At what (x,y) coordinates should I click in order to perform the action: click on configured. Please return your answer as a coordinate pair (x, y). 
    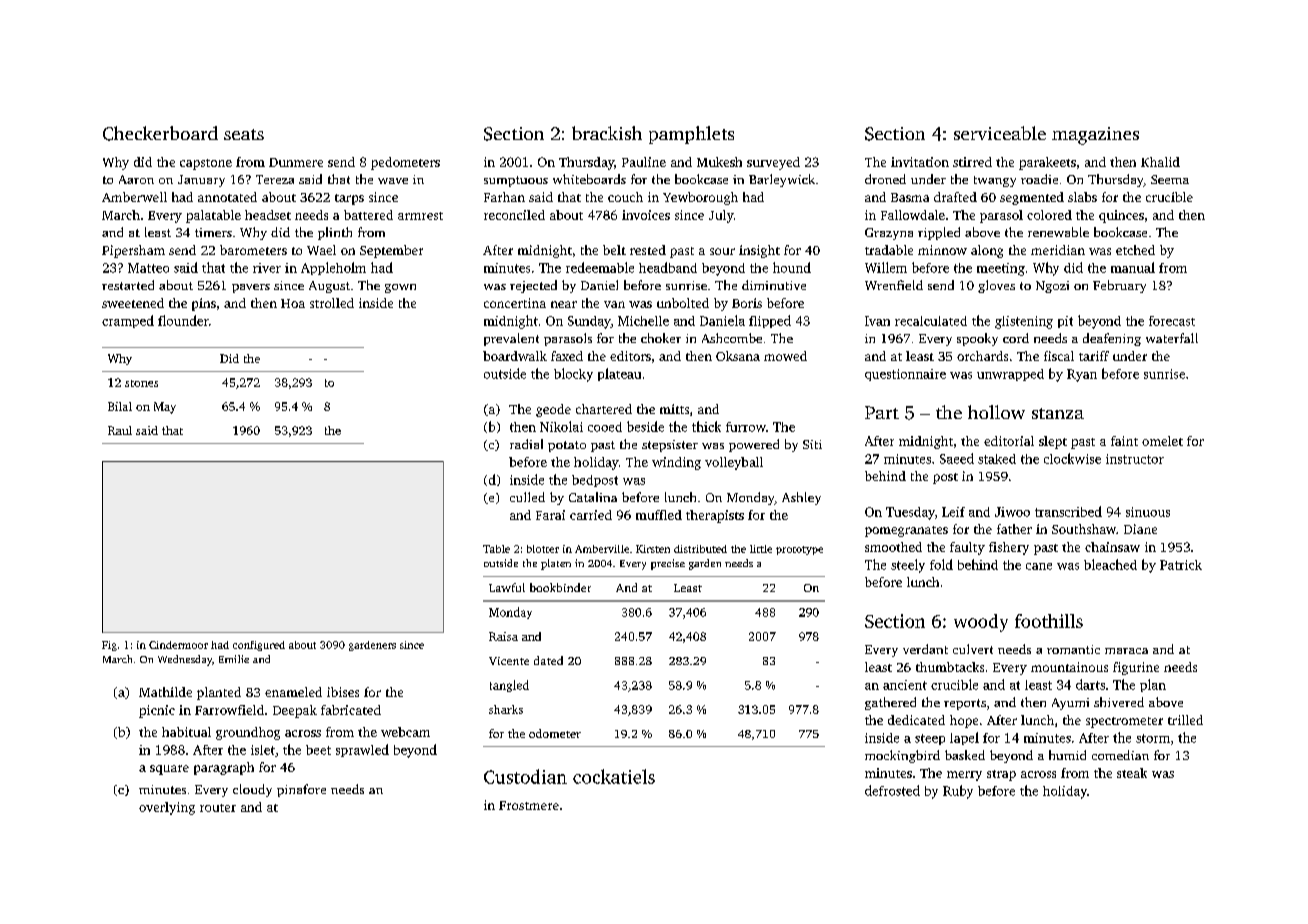
    Looking at the image, I should click on (259, 646).
